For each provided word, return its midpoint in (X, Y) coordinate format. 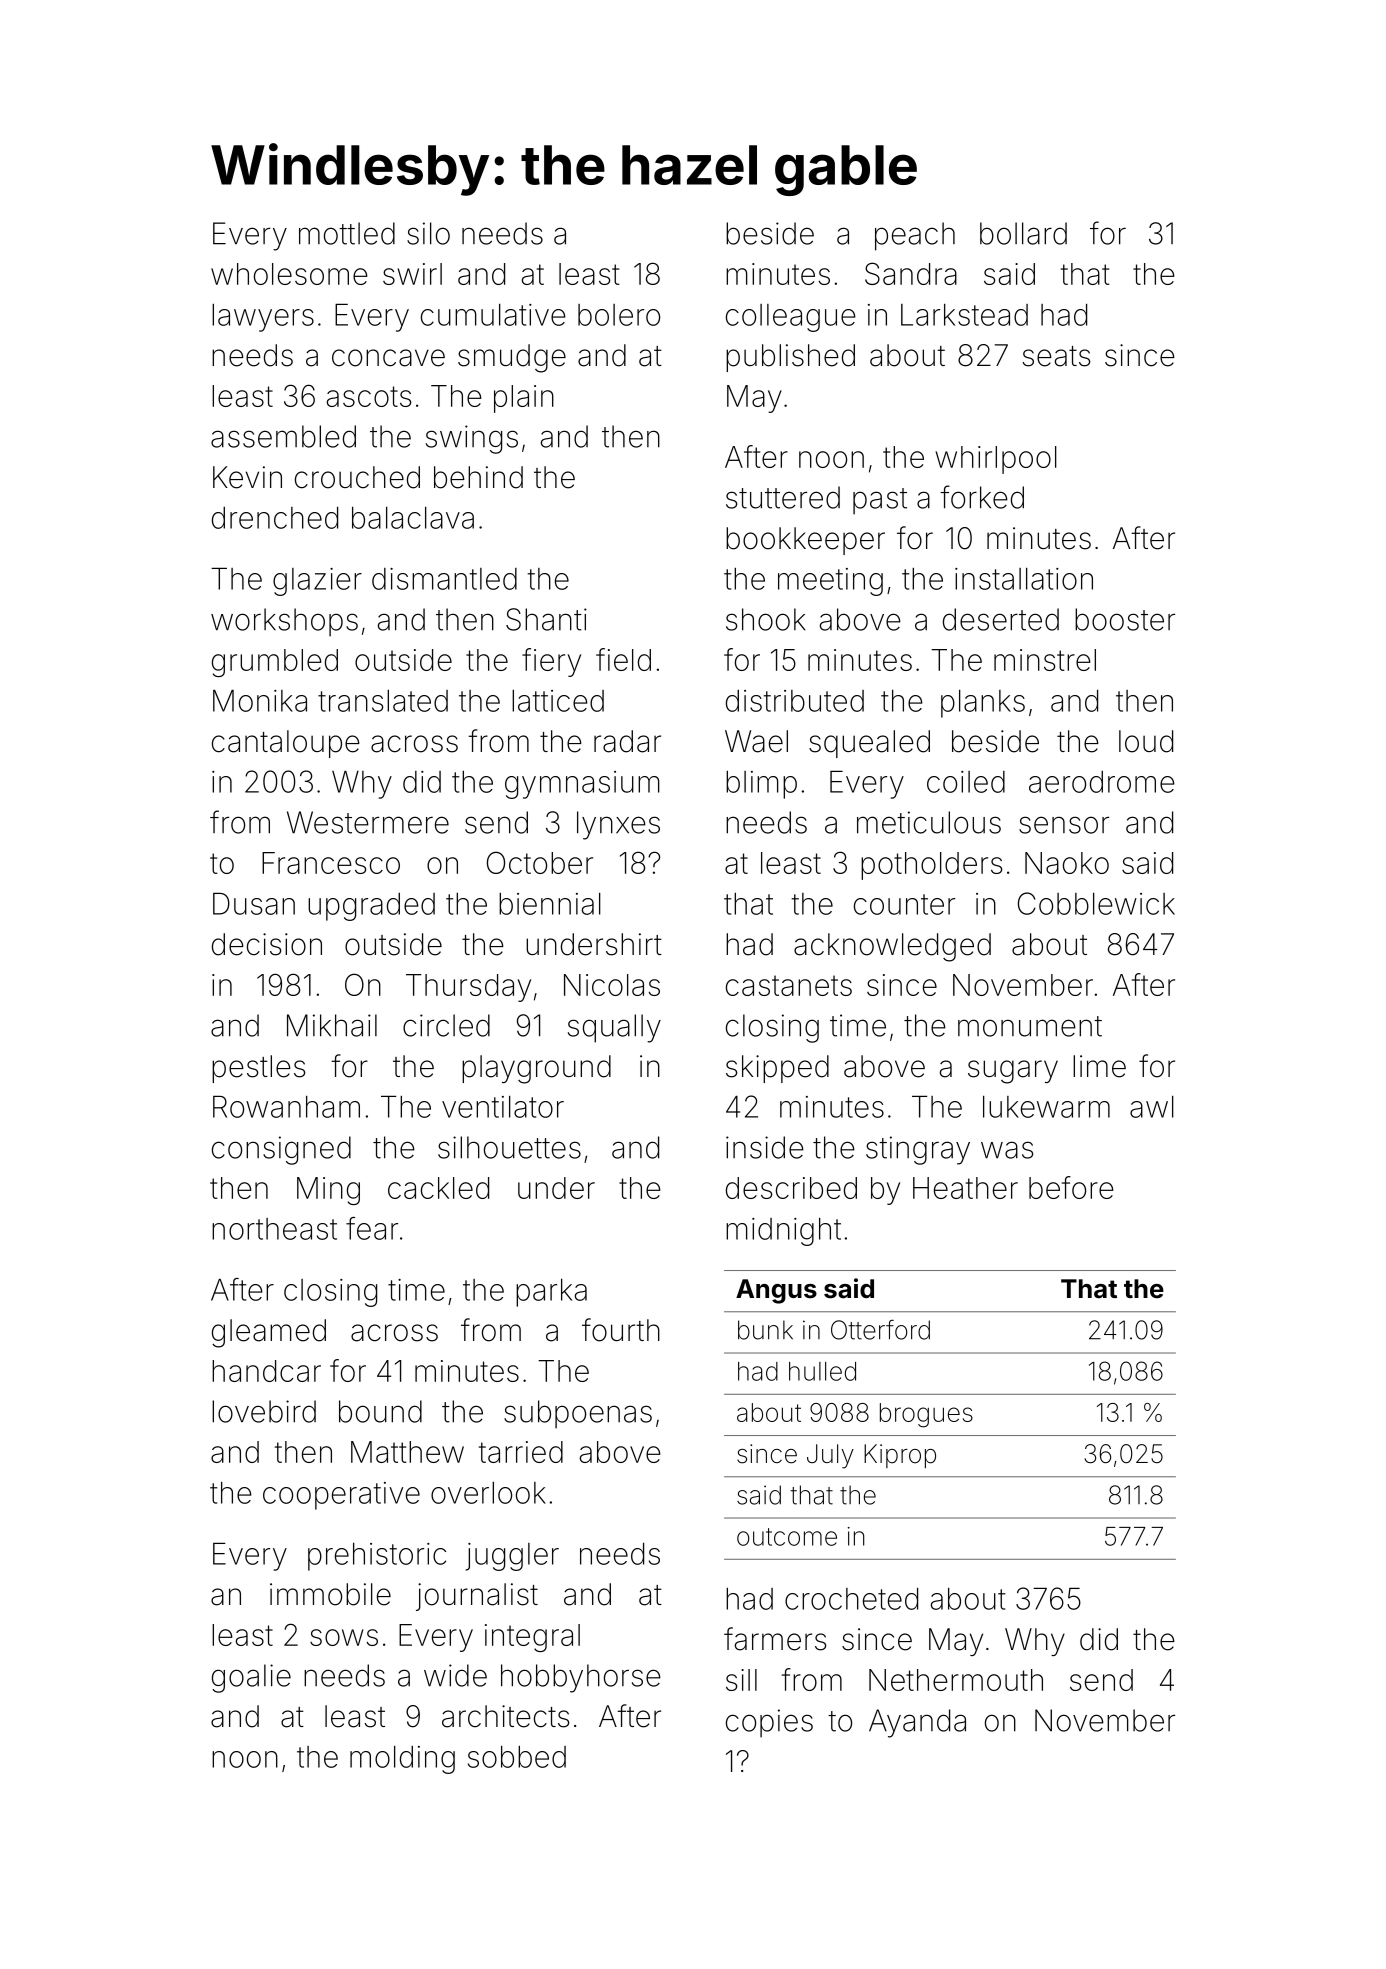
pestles (258, 1069)
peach (915, 236)
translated (383, 701)
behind (478, 477)
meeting (830, 582)
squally (614, 1028)
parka (551, 1293)
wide (455, 1675)
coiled (966, 782)
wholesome (289, 274)
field (623, 659)
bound (380, 1411)
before (1071, 1187)
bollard (1023, 233)
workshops (284, 622)
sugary (1013, 1072)
